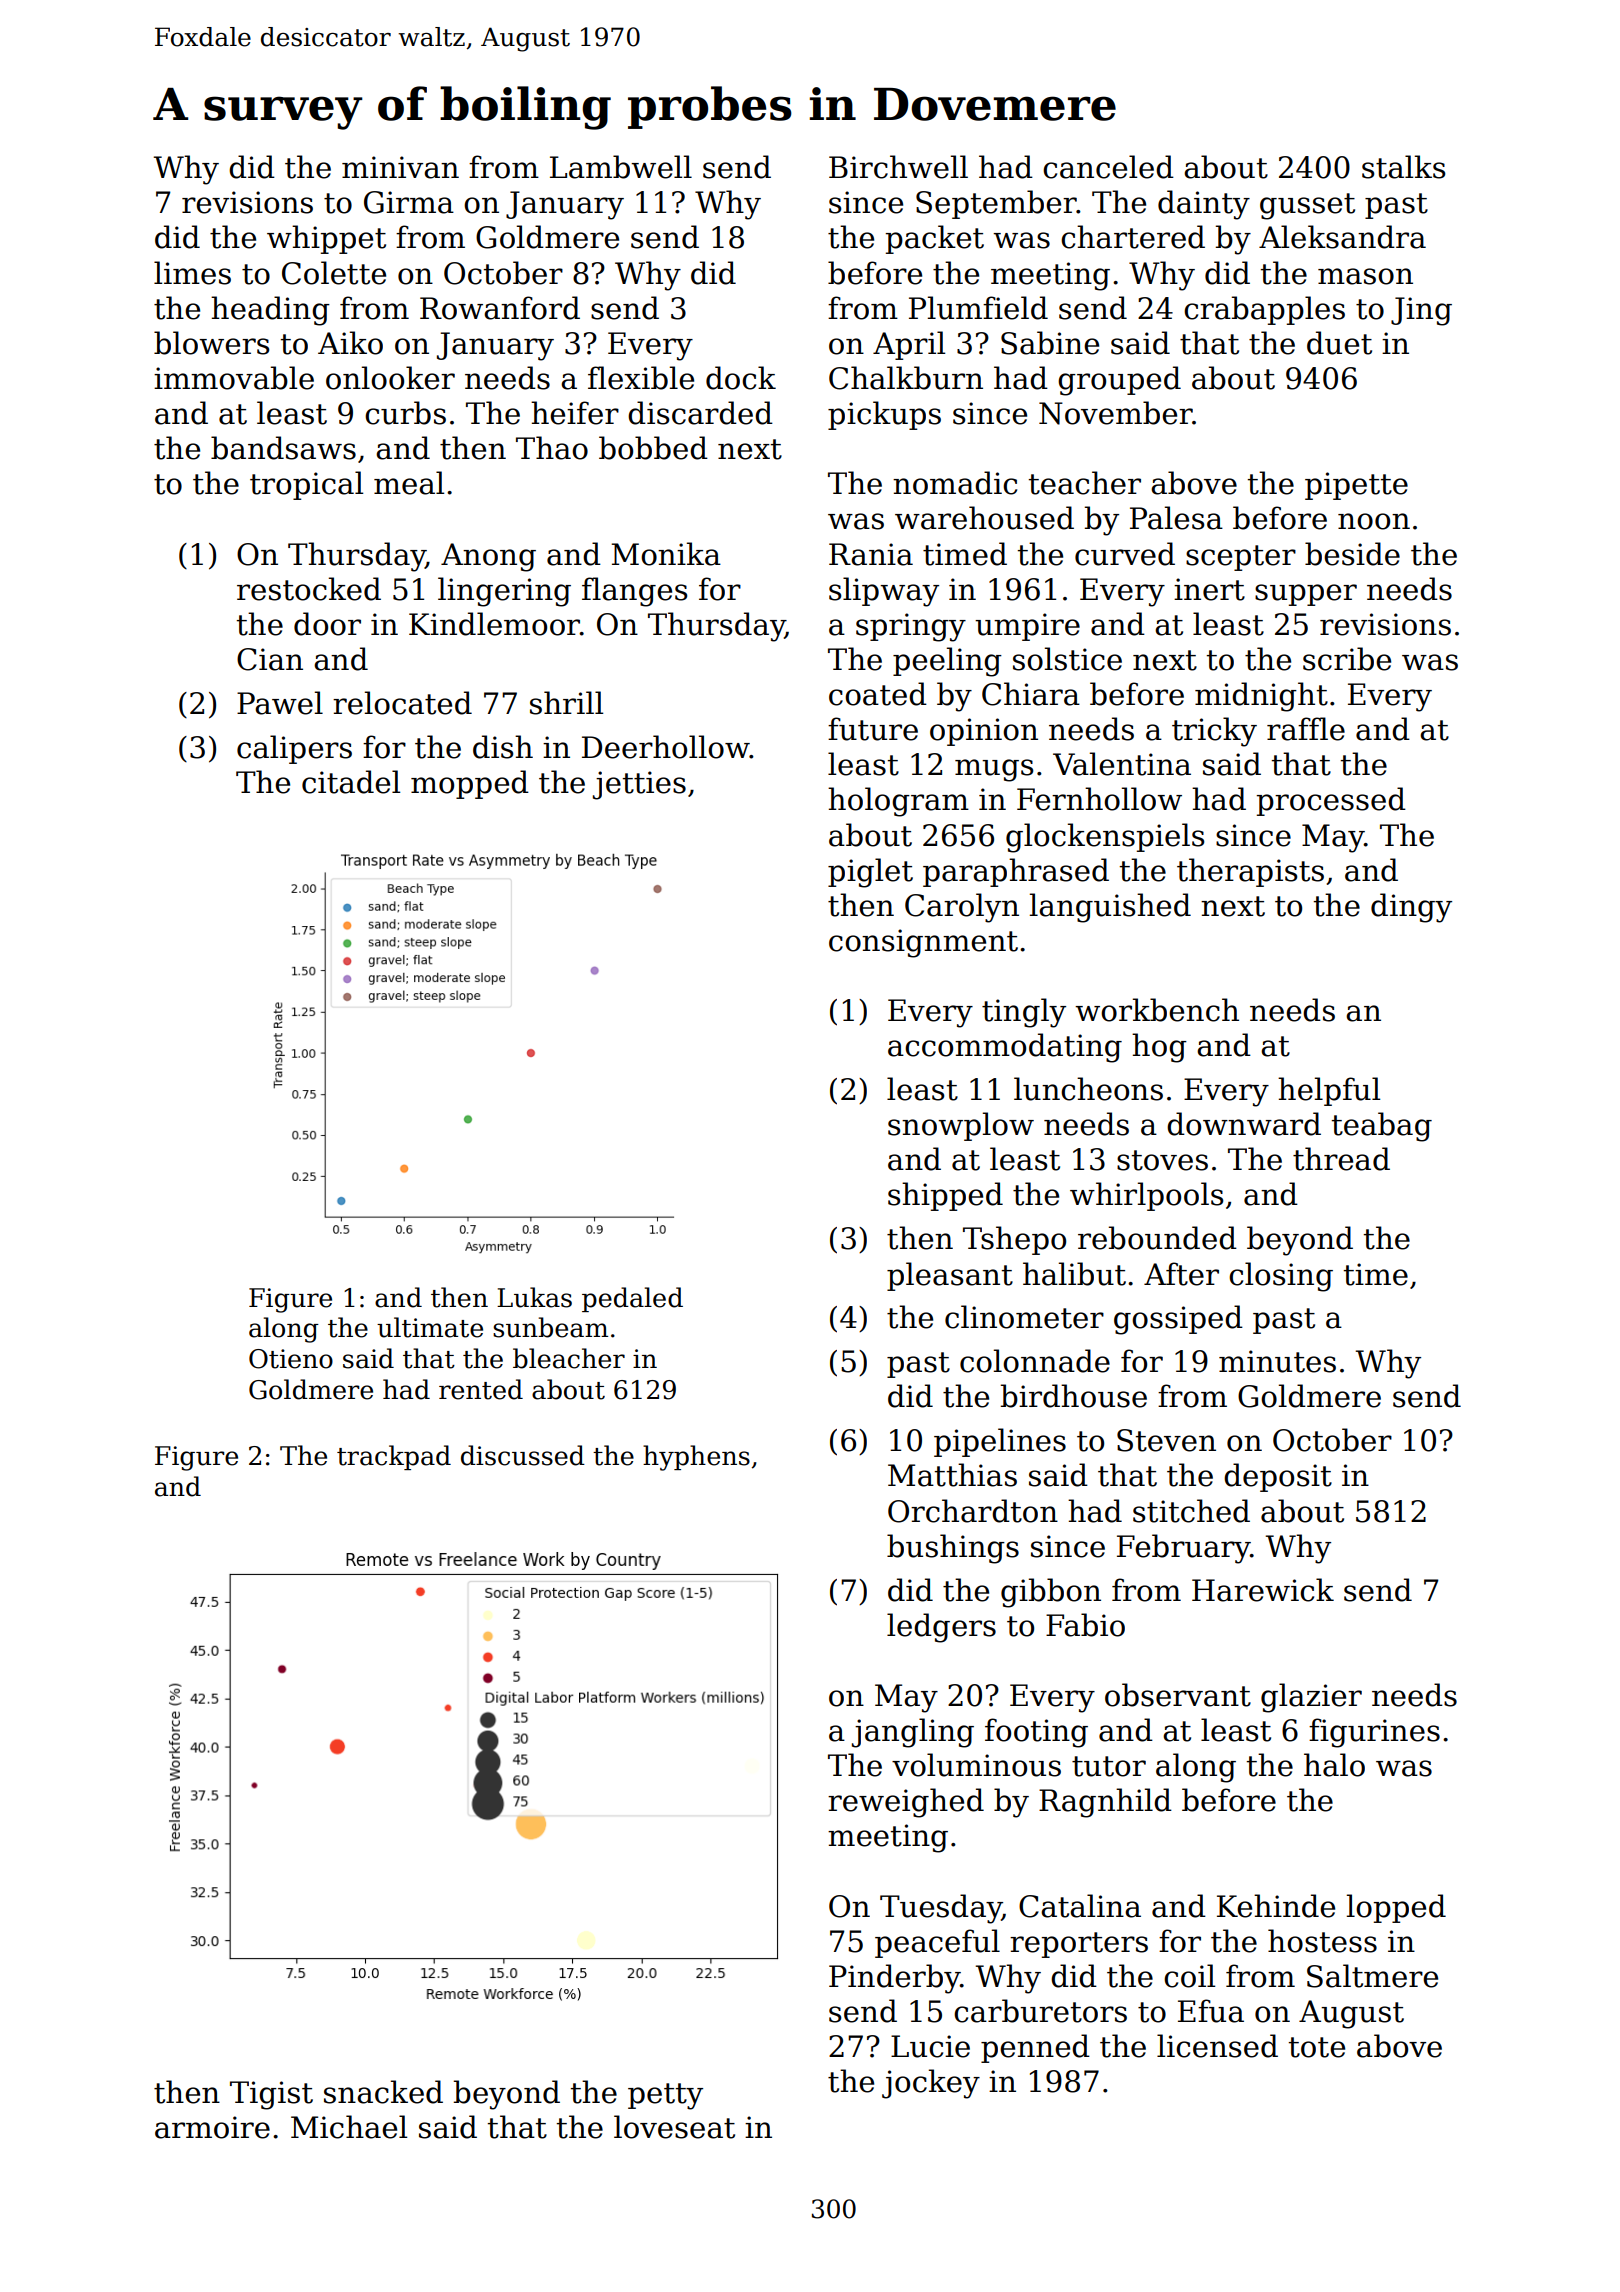  I want to click on peaceful, so click(937, 1943).
